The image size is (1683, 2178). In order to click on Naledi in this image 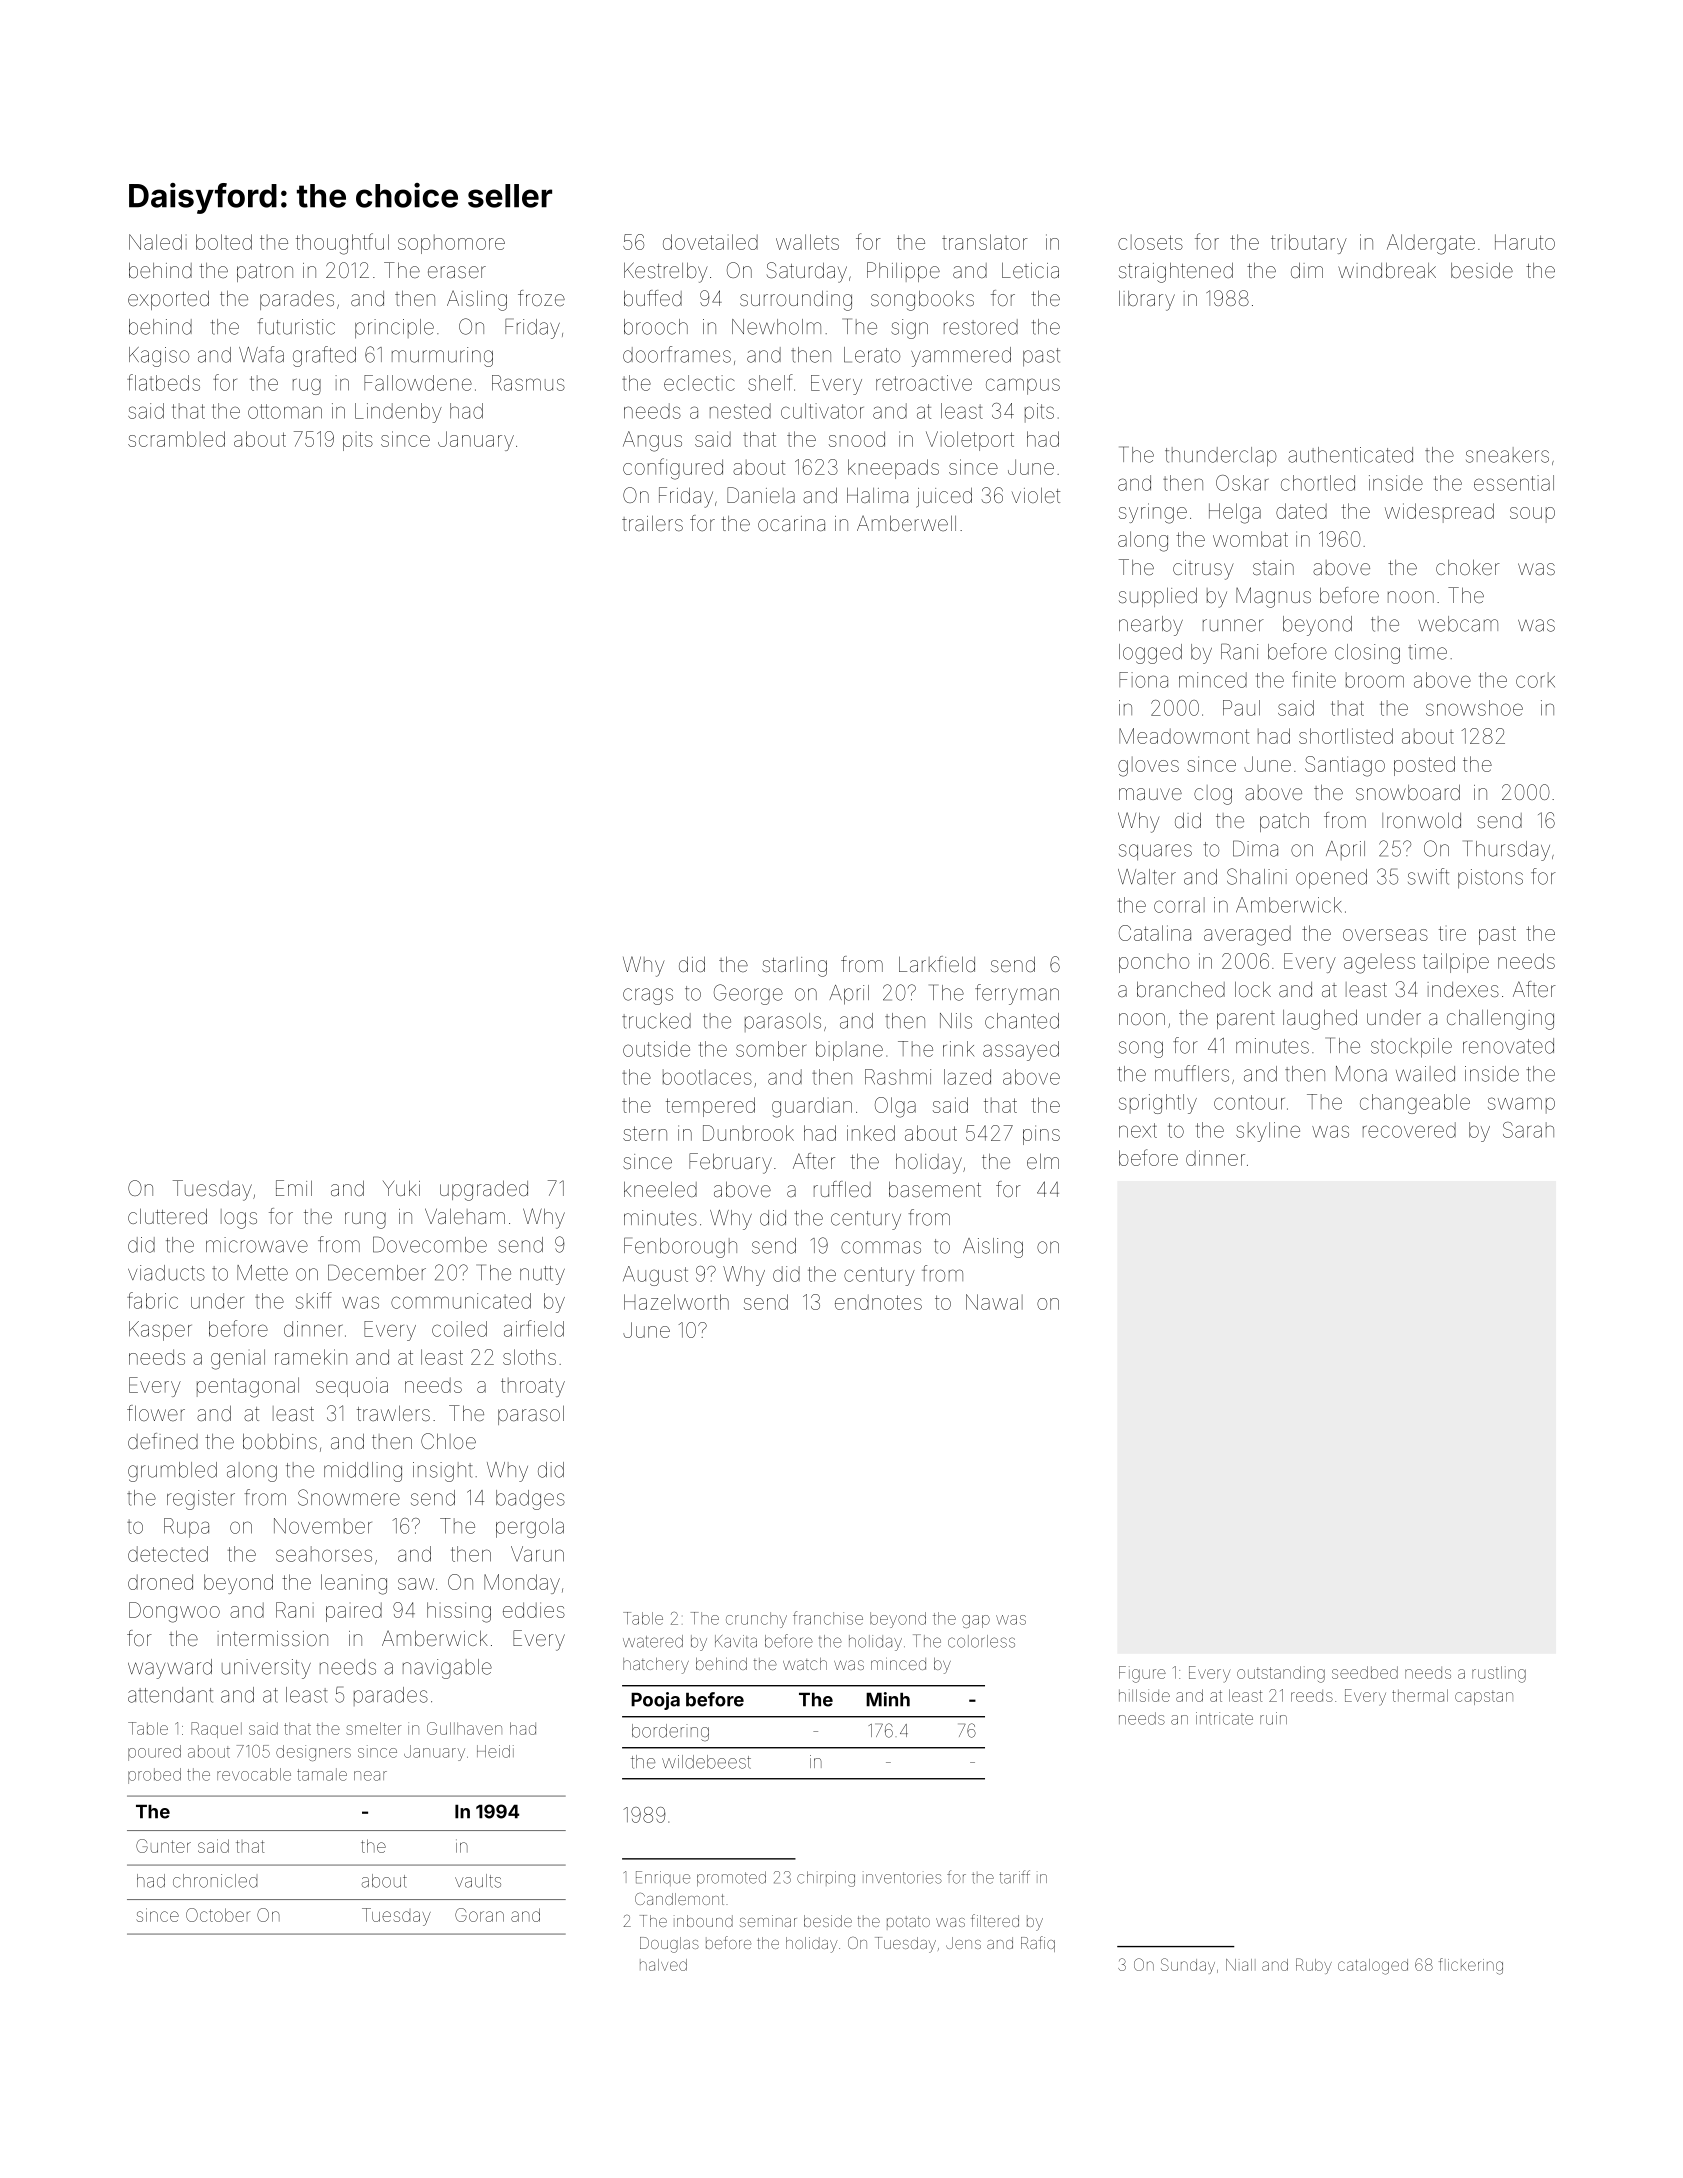, I will do `click(158, 242)`.
